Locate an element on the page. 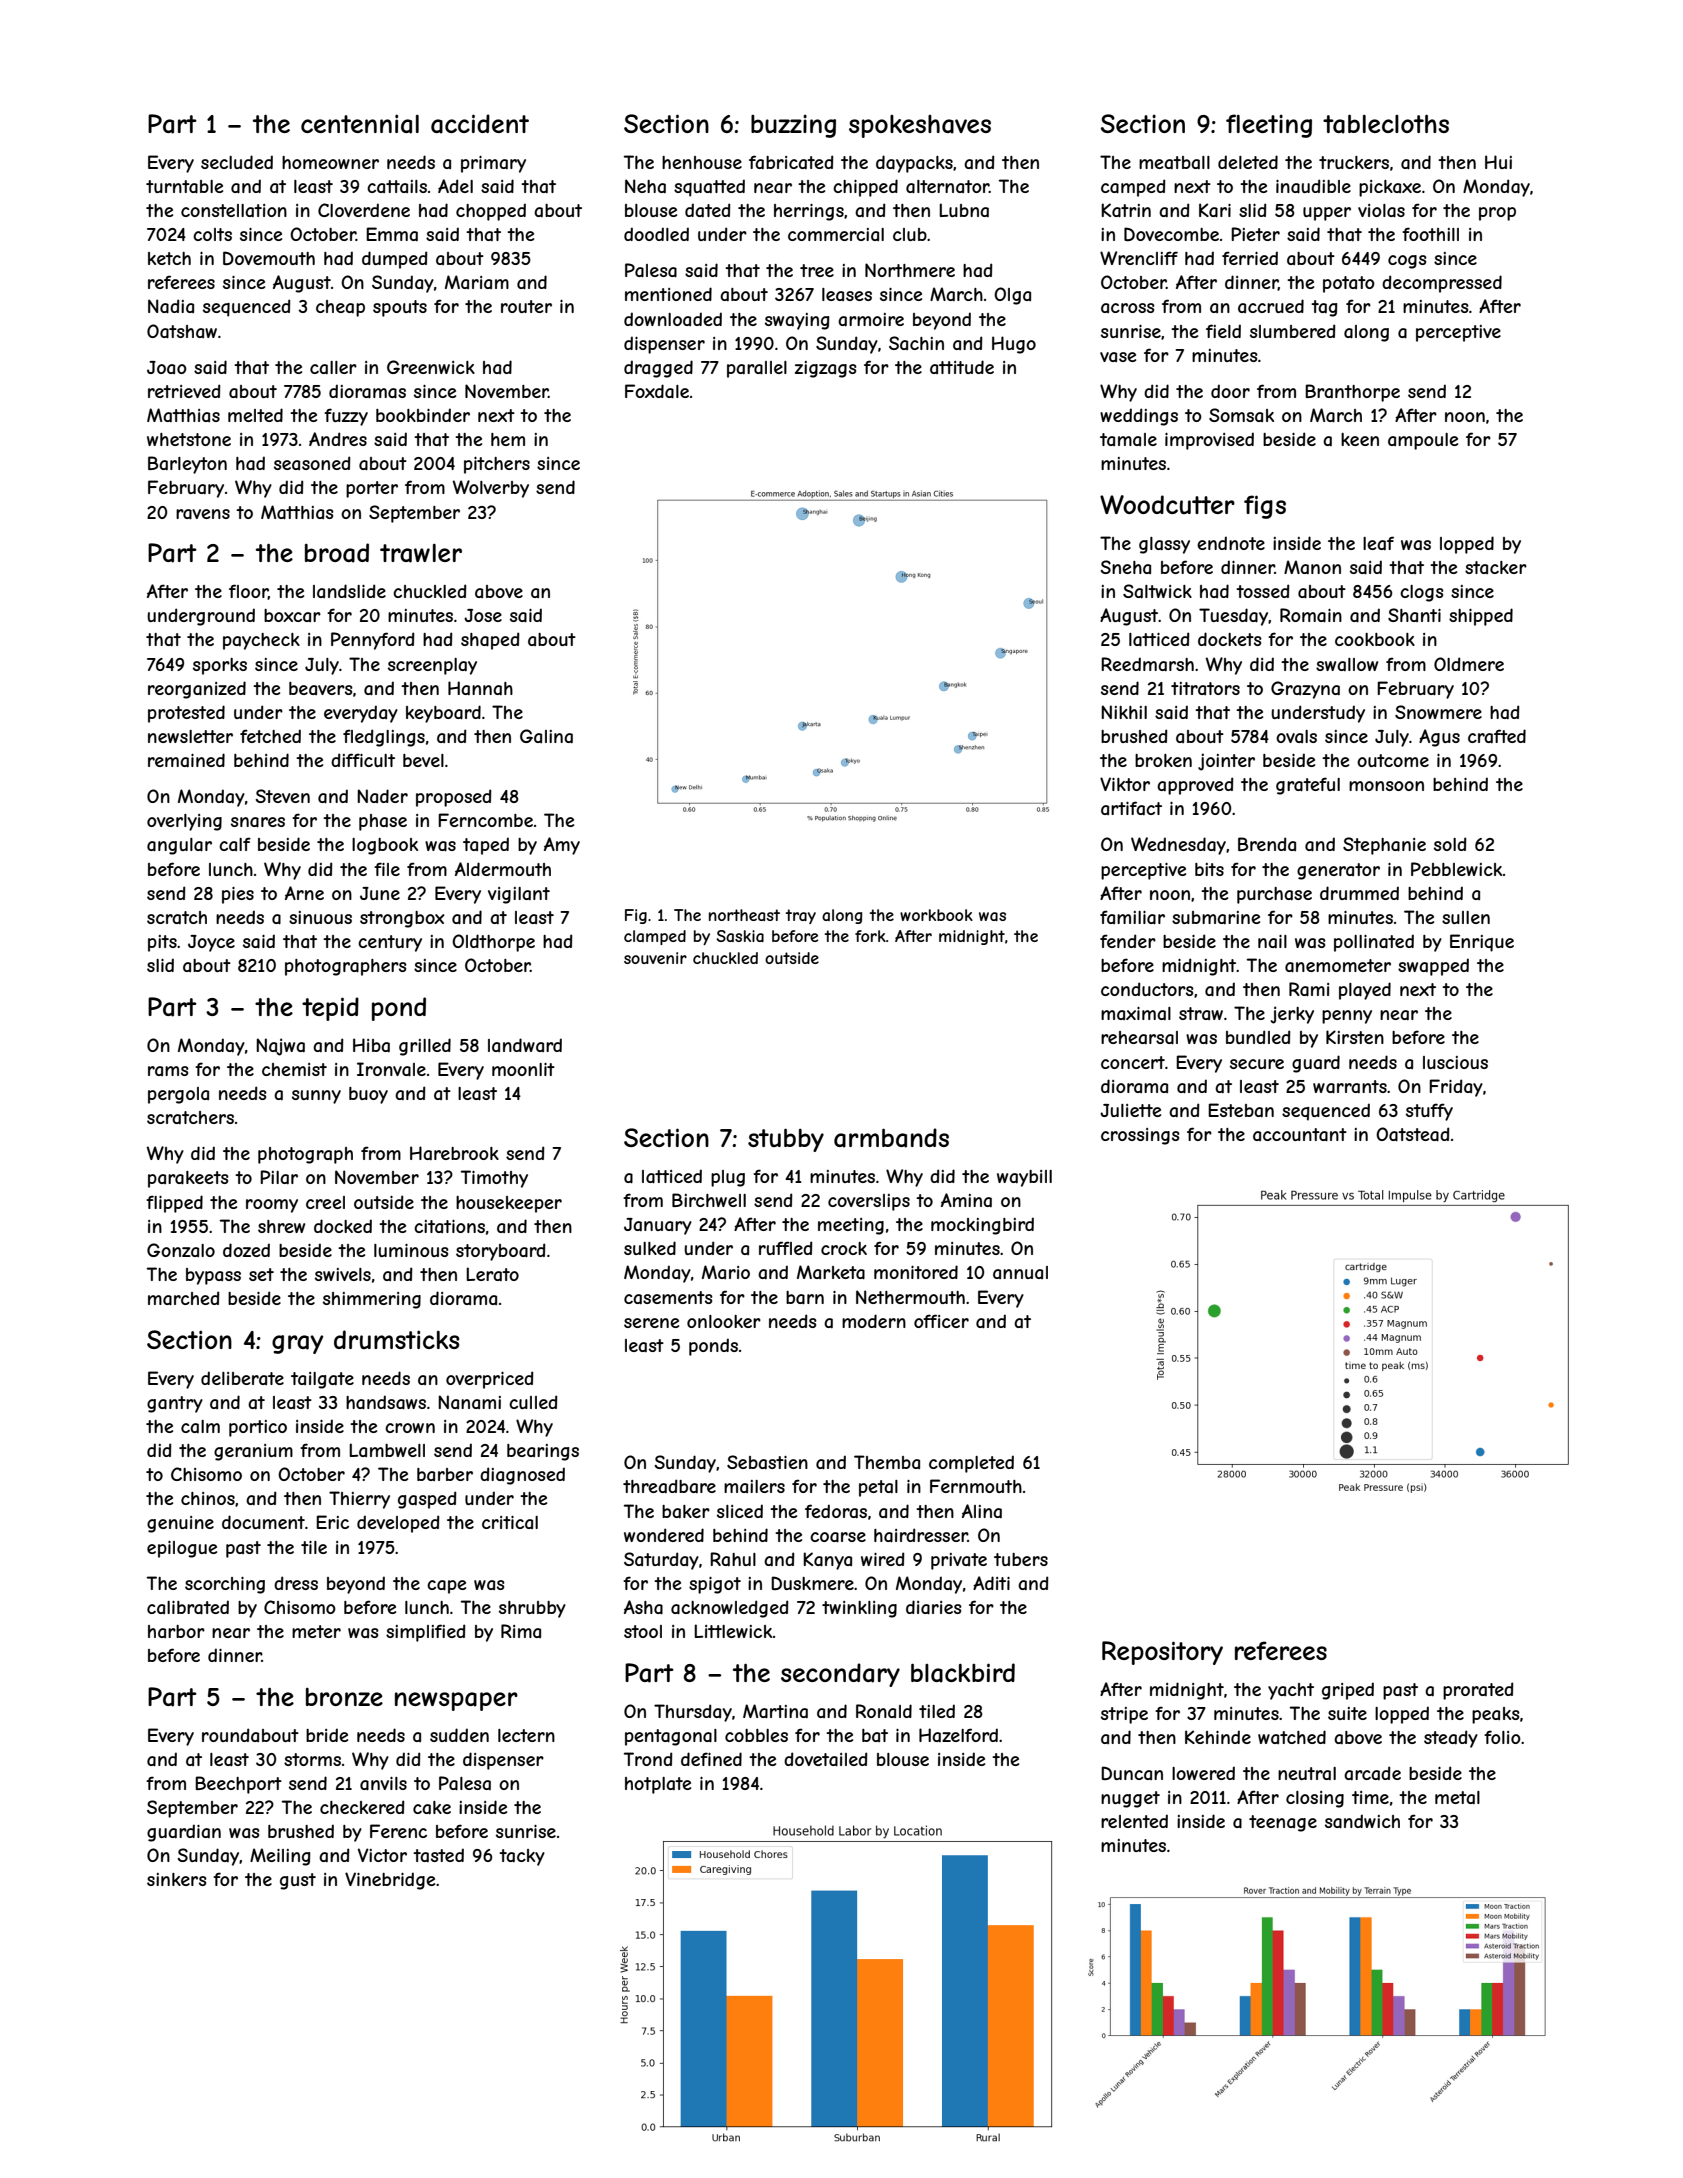 Image resolution: width=1683 pixels, height=2178 pixels. maximal is located at coordinates (1136, 1013).
